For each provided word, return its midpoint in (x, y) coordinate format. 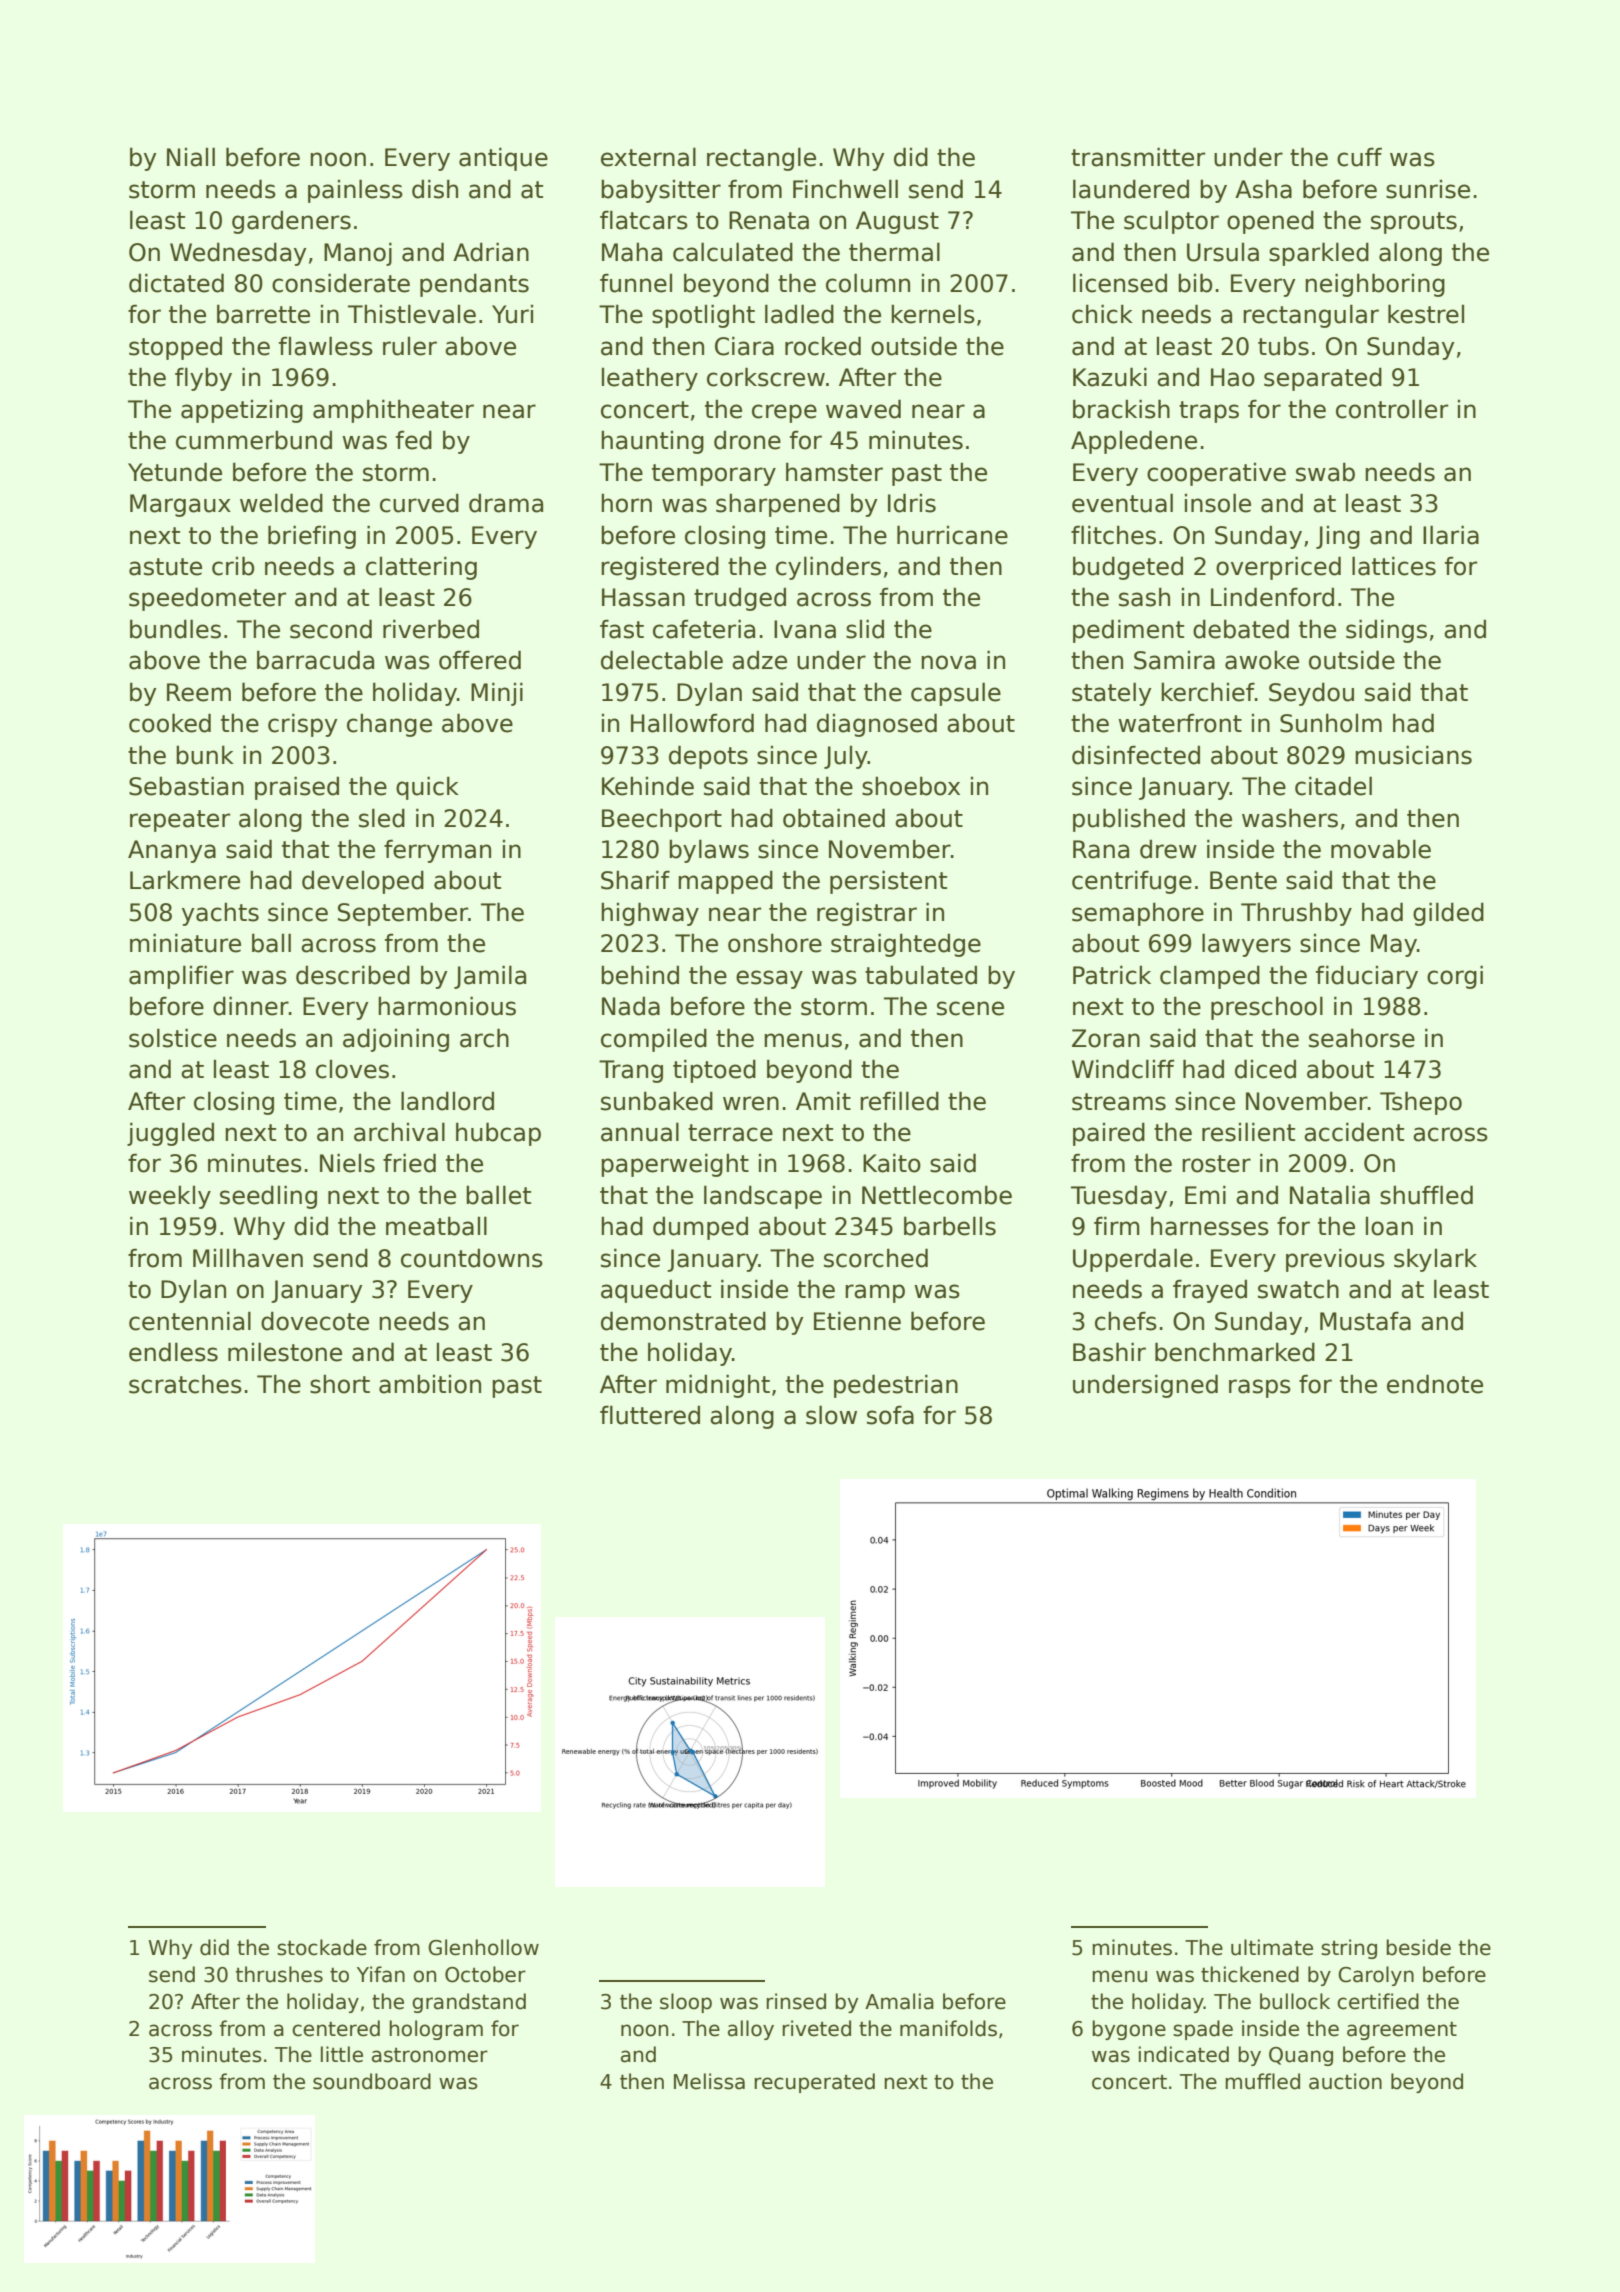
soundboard (372, 2081)
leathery (650, 379)
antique (503, 159)
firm (1117, 1225)
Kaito (892, 1163)
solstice (173, 1038)
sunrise (1428, 189)
